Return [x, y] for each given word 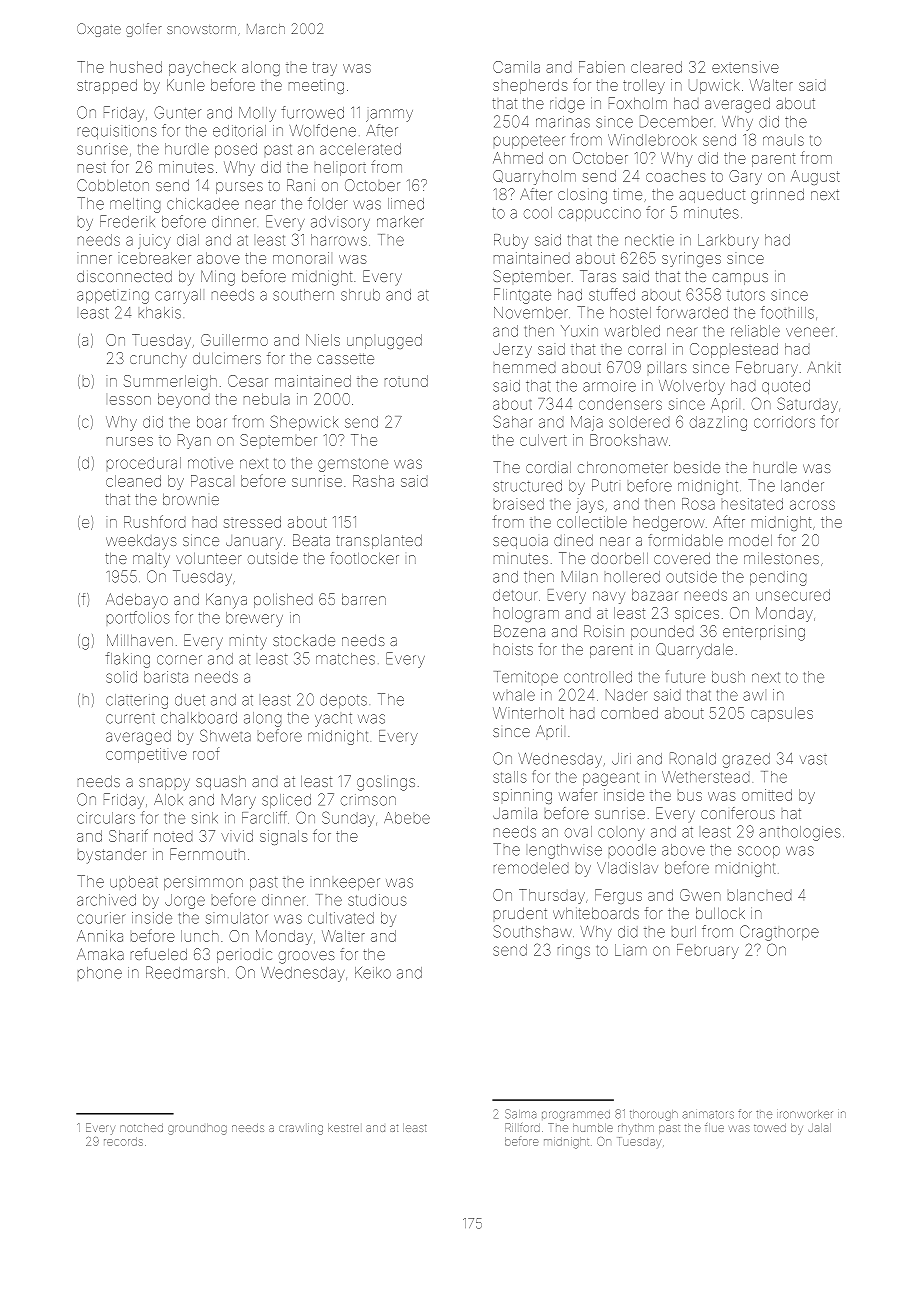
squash [221, 783]
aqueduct [712, 196]
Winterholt [528, 713]
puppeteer [529, 142]
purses [239, 188]
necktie [649, 240]
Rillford [522, 1127]
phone [100, 973]
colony [621, 834]
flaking [128, 660]
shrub [360, 295]
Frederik [127, 221]
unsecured [793, 595]
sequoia [520, 543]
